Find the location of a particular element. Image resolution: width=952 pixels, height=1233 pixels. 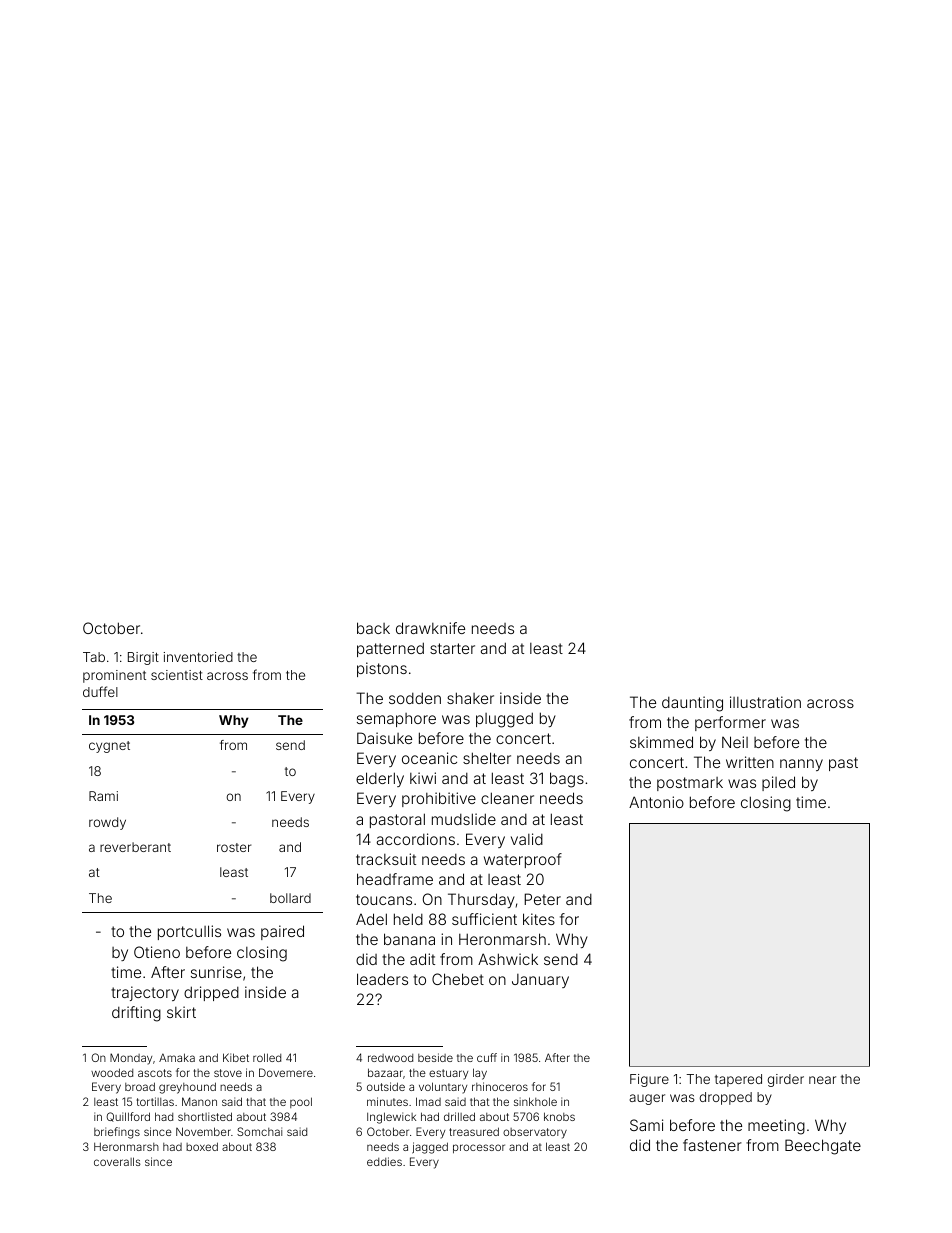

back is located at coordinates (373, 628).
